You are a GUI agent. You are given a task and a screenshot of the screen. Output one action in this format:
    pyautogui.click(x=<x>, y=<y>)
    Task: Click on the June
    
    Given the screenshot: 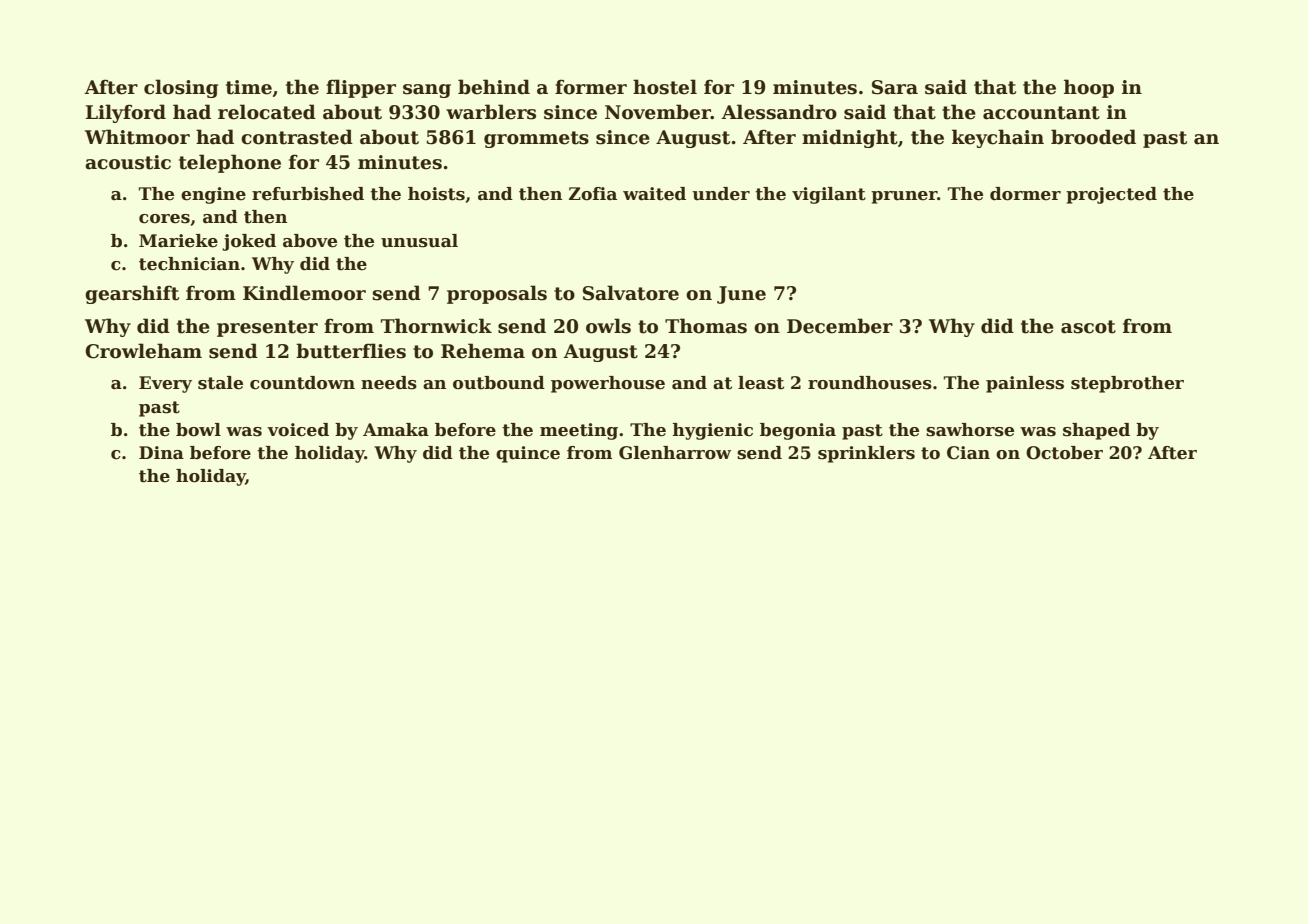 What is the action you would take?
    pyautogui.click(x=741, y=295)
